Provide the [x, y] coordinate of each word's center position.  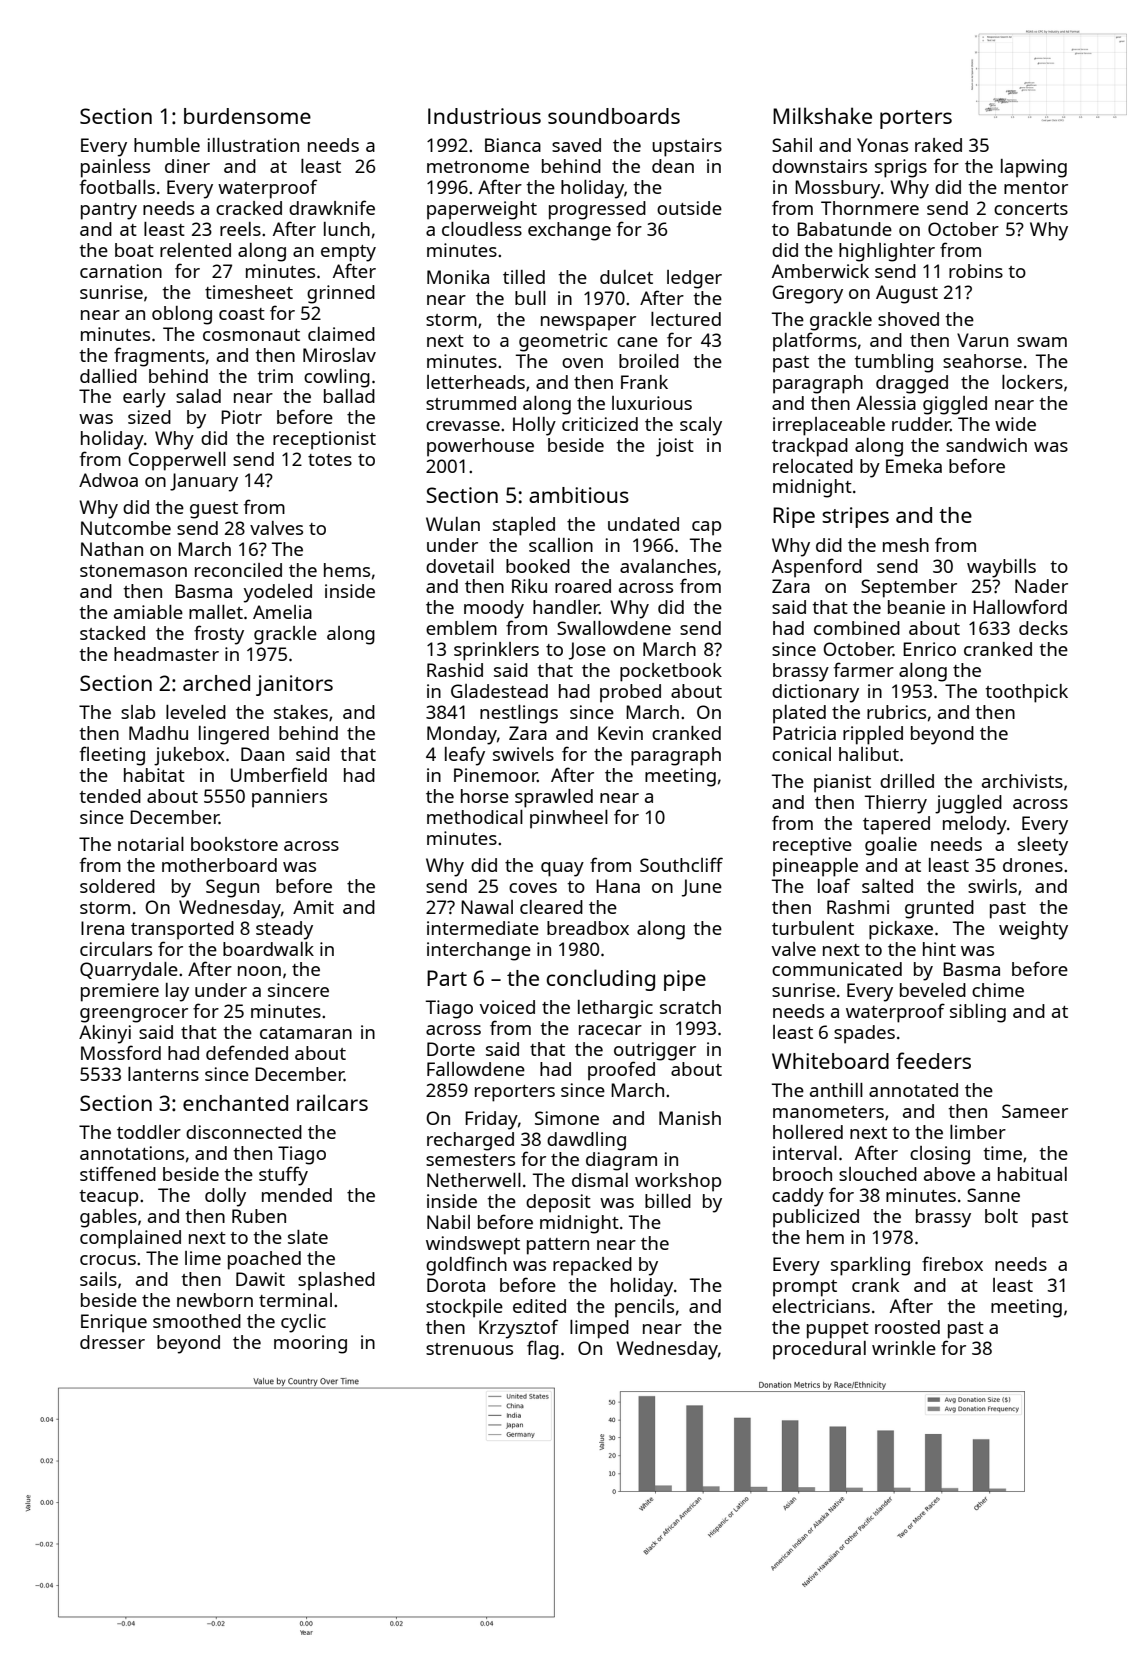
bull [530, 298]
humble [167, 145]
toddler [149, 1132]
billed [668, 1201]
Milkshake [822, 115]
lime [203, 1258]
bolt [1001, 1216]
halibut [869, 754]
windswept [473, 1245]
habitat [154, 775]
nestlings [519, 714]
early [144, 398]
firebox [952, 1263]
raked [938, 145]
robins [976, 271]
